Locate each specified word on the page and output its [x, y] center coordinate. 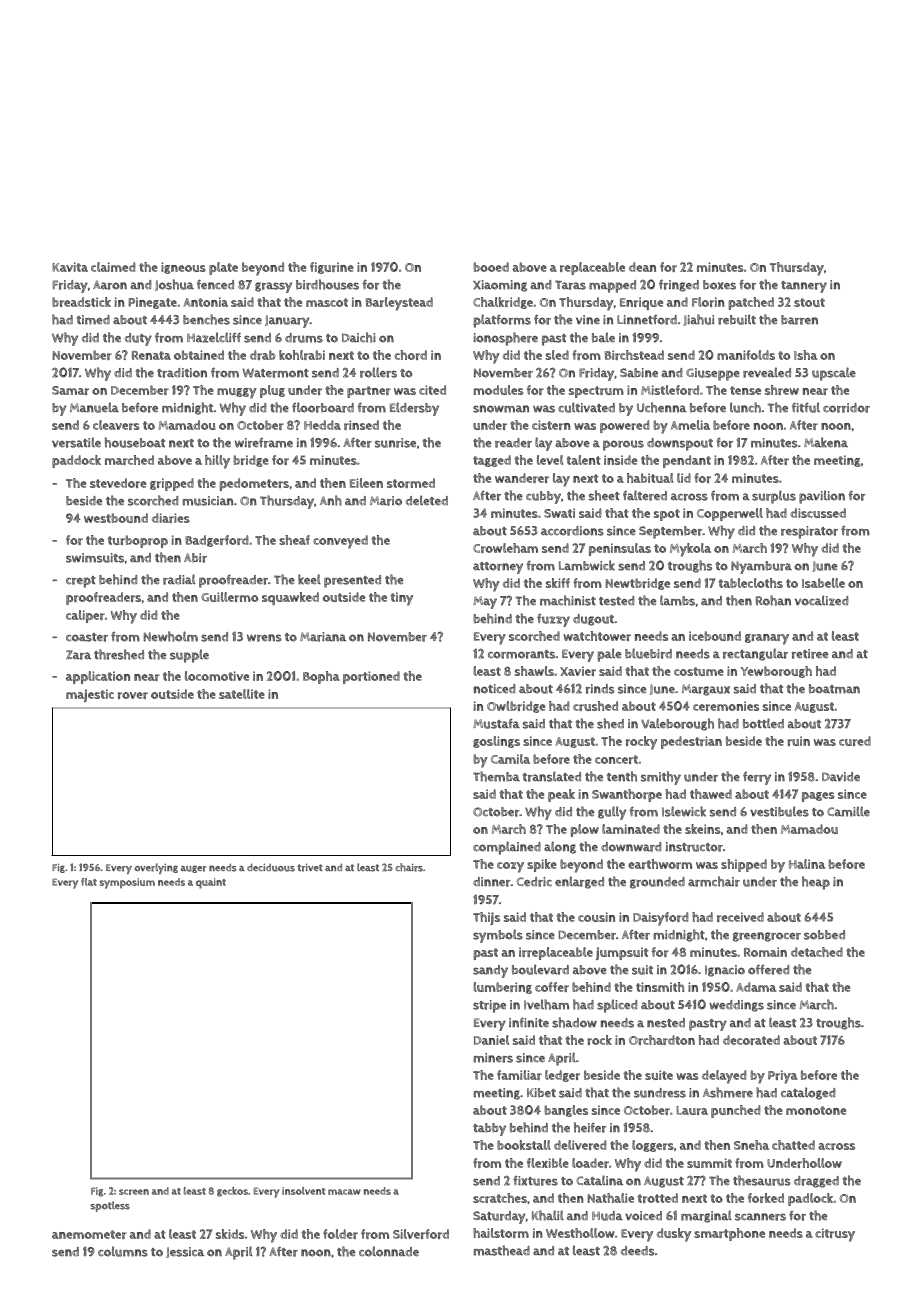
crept [81, 582]
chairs [409, 867]
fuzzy [553, 620]
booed [491, 267]
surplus [774, 497]
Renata [151, 355]
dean [642, 267]
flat [89, 882]
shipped [744, 865]
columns [123, 1251]
